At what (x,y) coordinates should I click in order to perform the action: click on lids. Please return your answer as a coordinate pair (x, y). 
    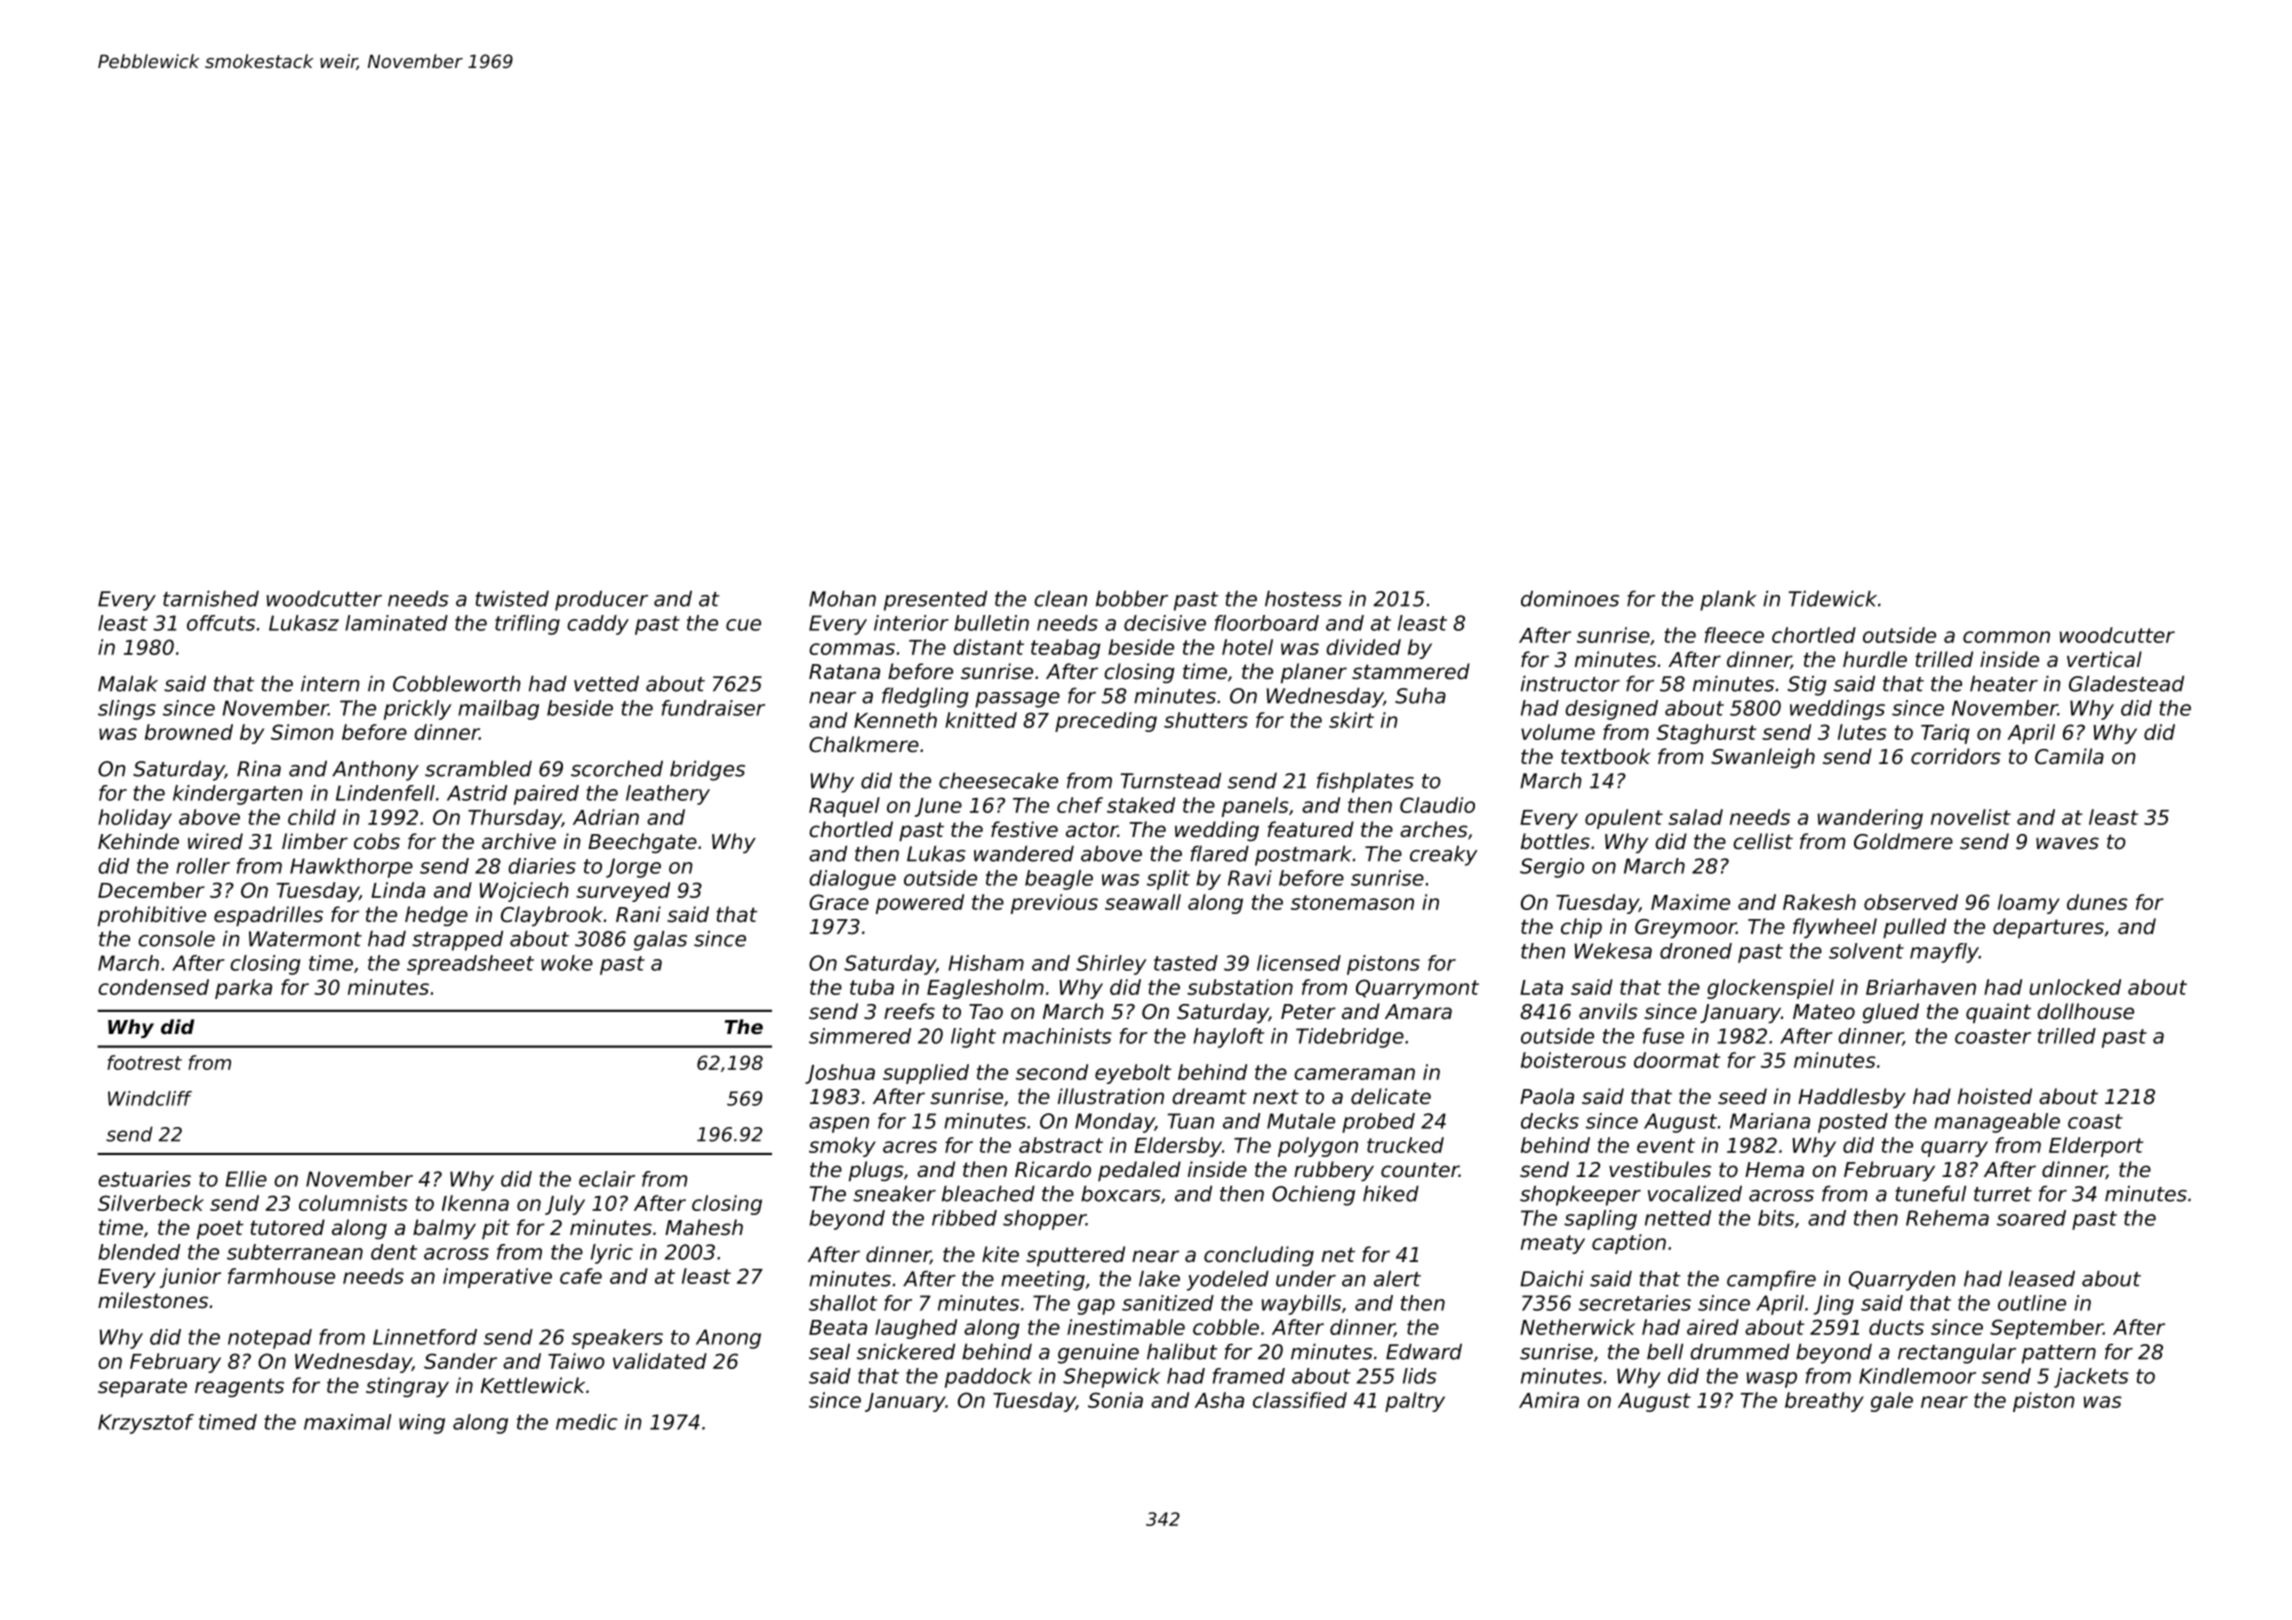
    Looking at the image, I should click on (1420, 1376).
